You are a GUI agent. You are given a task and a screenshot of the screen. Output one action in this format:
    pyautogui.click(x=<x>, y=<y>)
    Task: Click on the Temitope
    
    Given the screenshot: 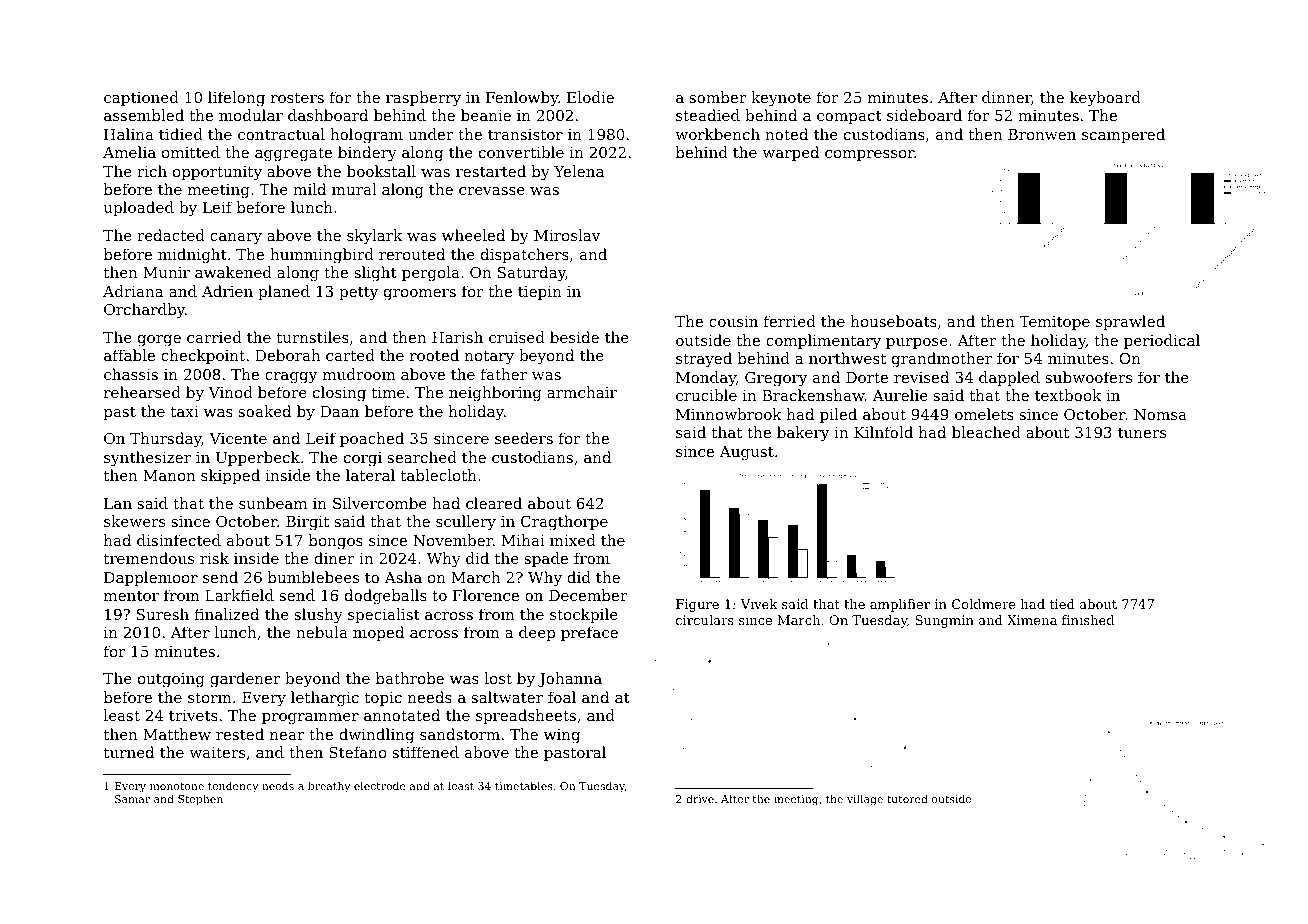 What is the action you would take?
    pyautogui.click(x=1054, y=323)
